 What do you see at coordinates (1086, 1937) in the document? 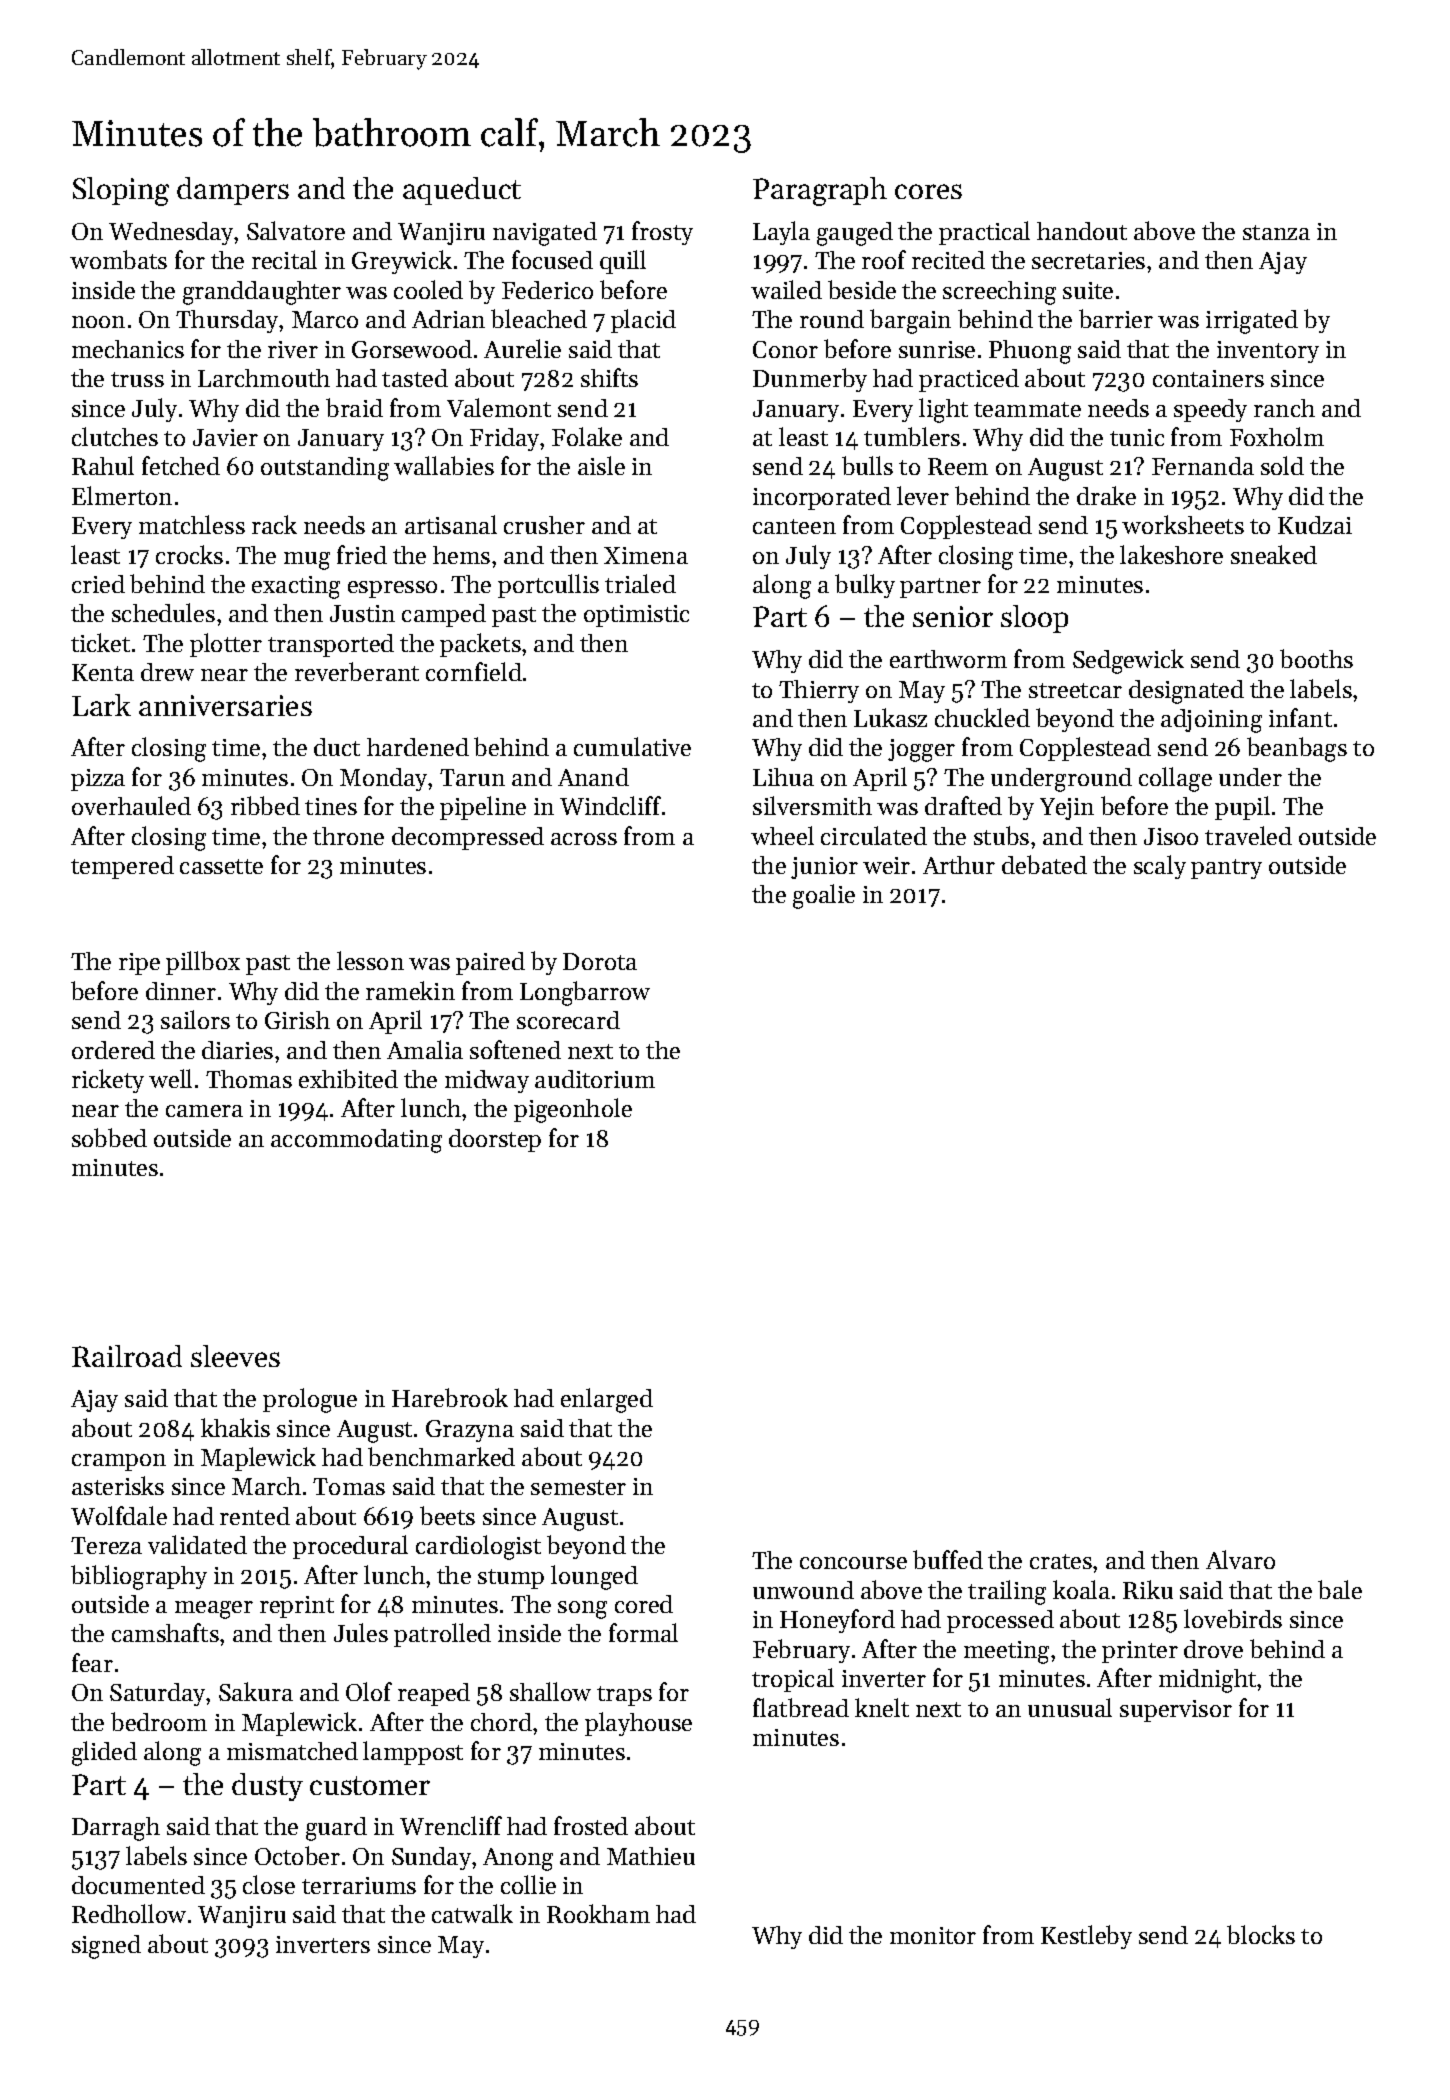
I see `Kestleby` at bounding box center [1086, 1937].
